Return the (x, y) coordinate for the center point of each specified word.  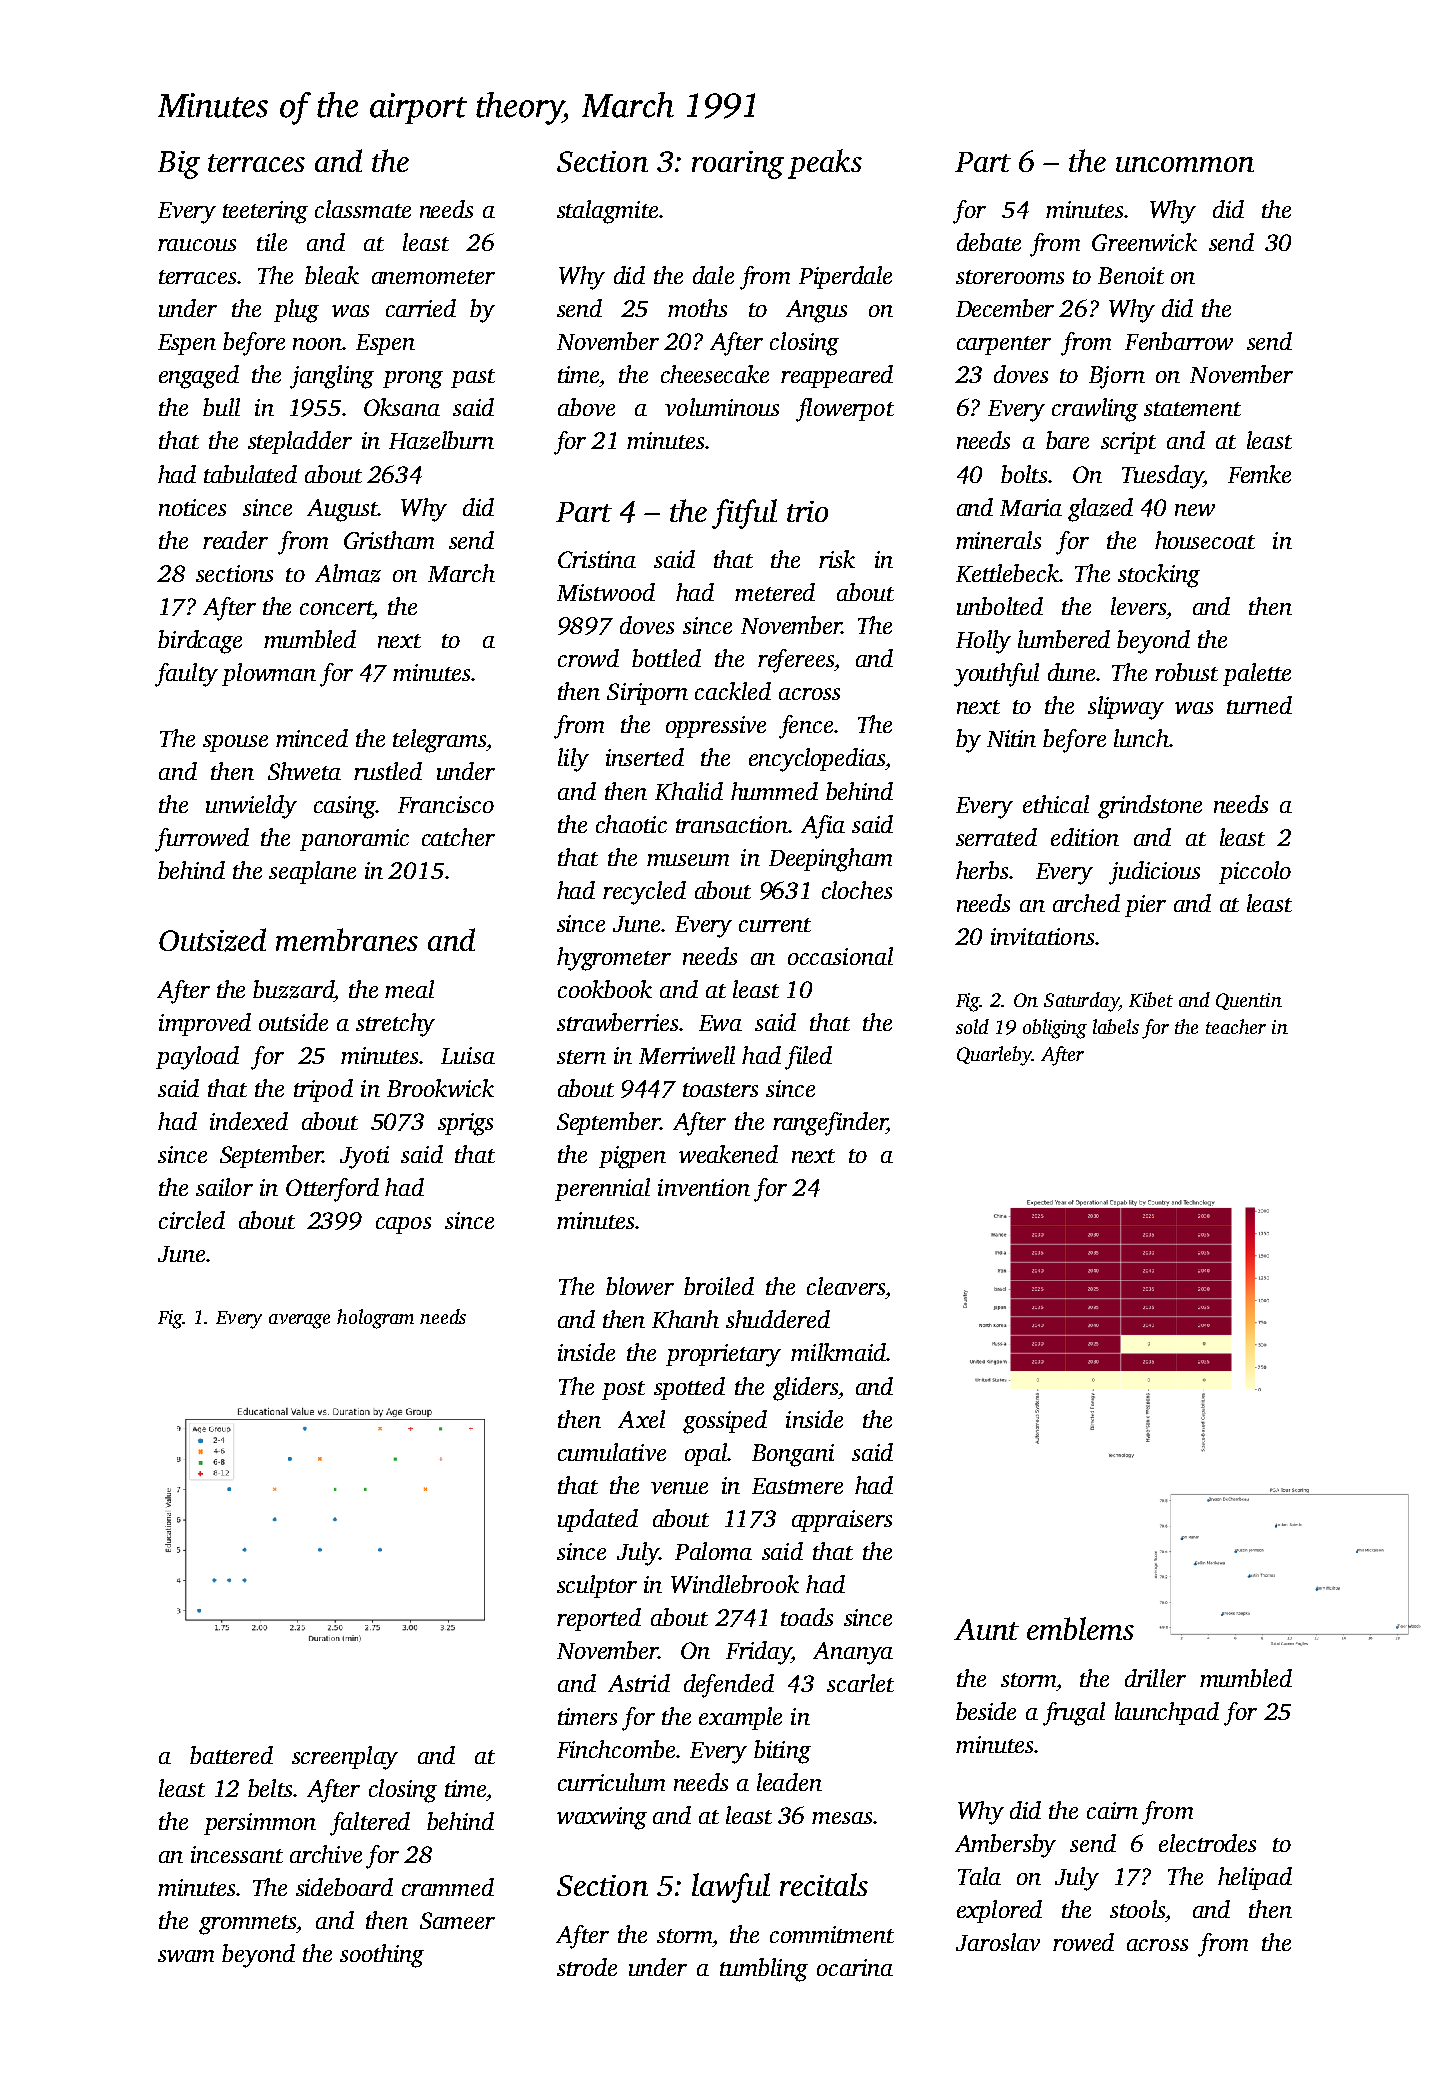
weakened (728, 1154)
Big (179, 165)
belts (270, 1788)
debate (989, 242)
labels (1116, 1026)
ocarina (855, 1967)
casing (345, 807)
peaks (825, 164)
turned (1259, 705)
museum (688, 860)
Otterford (332, 1190)
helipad (1255, 1878)
